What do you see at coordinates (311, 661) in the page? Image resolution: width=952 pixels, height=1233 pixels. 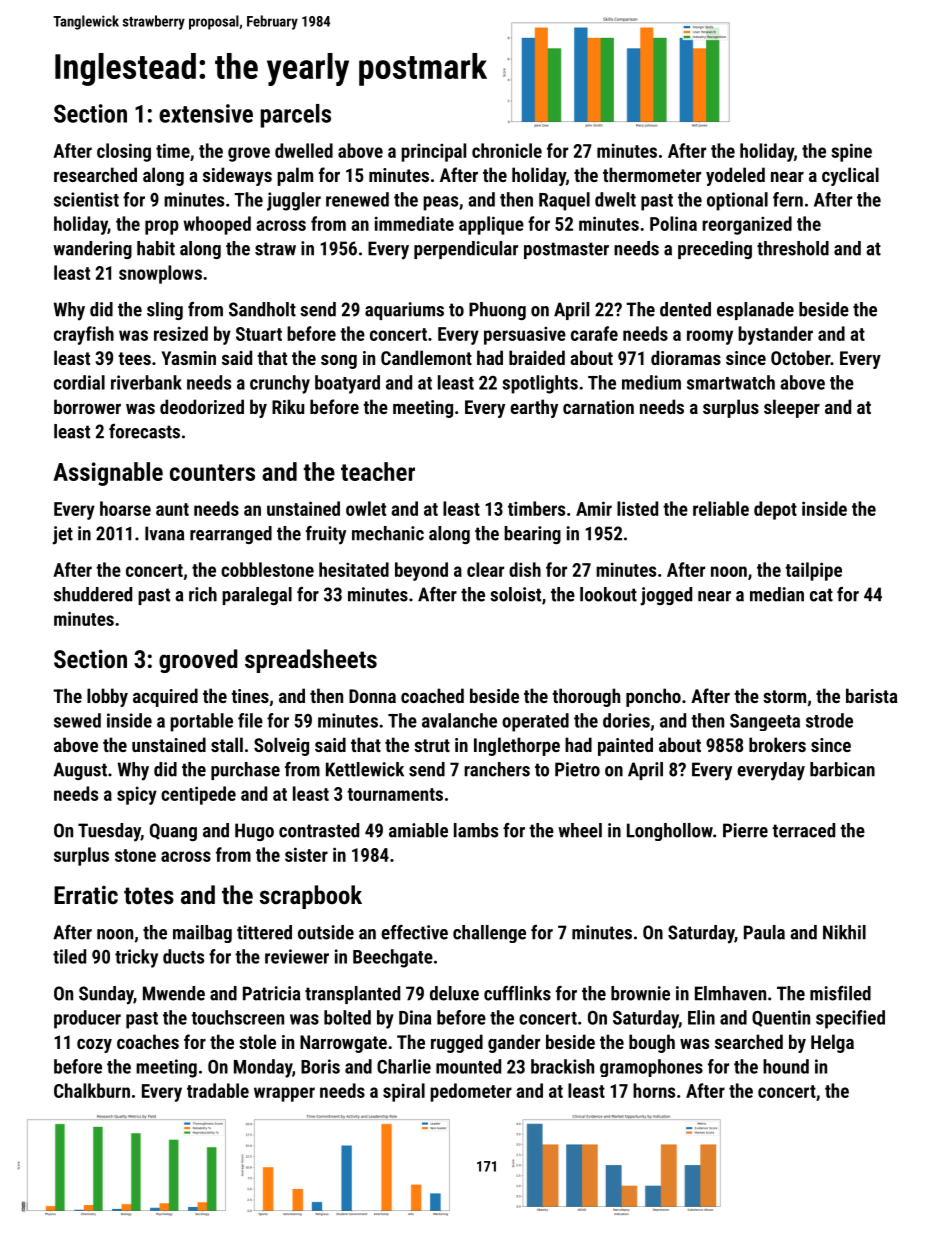 I see `spreadsheets` at bounding box center [311, 661].
